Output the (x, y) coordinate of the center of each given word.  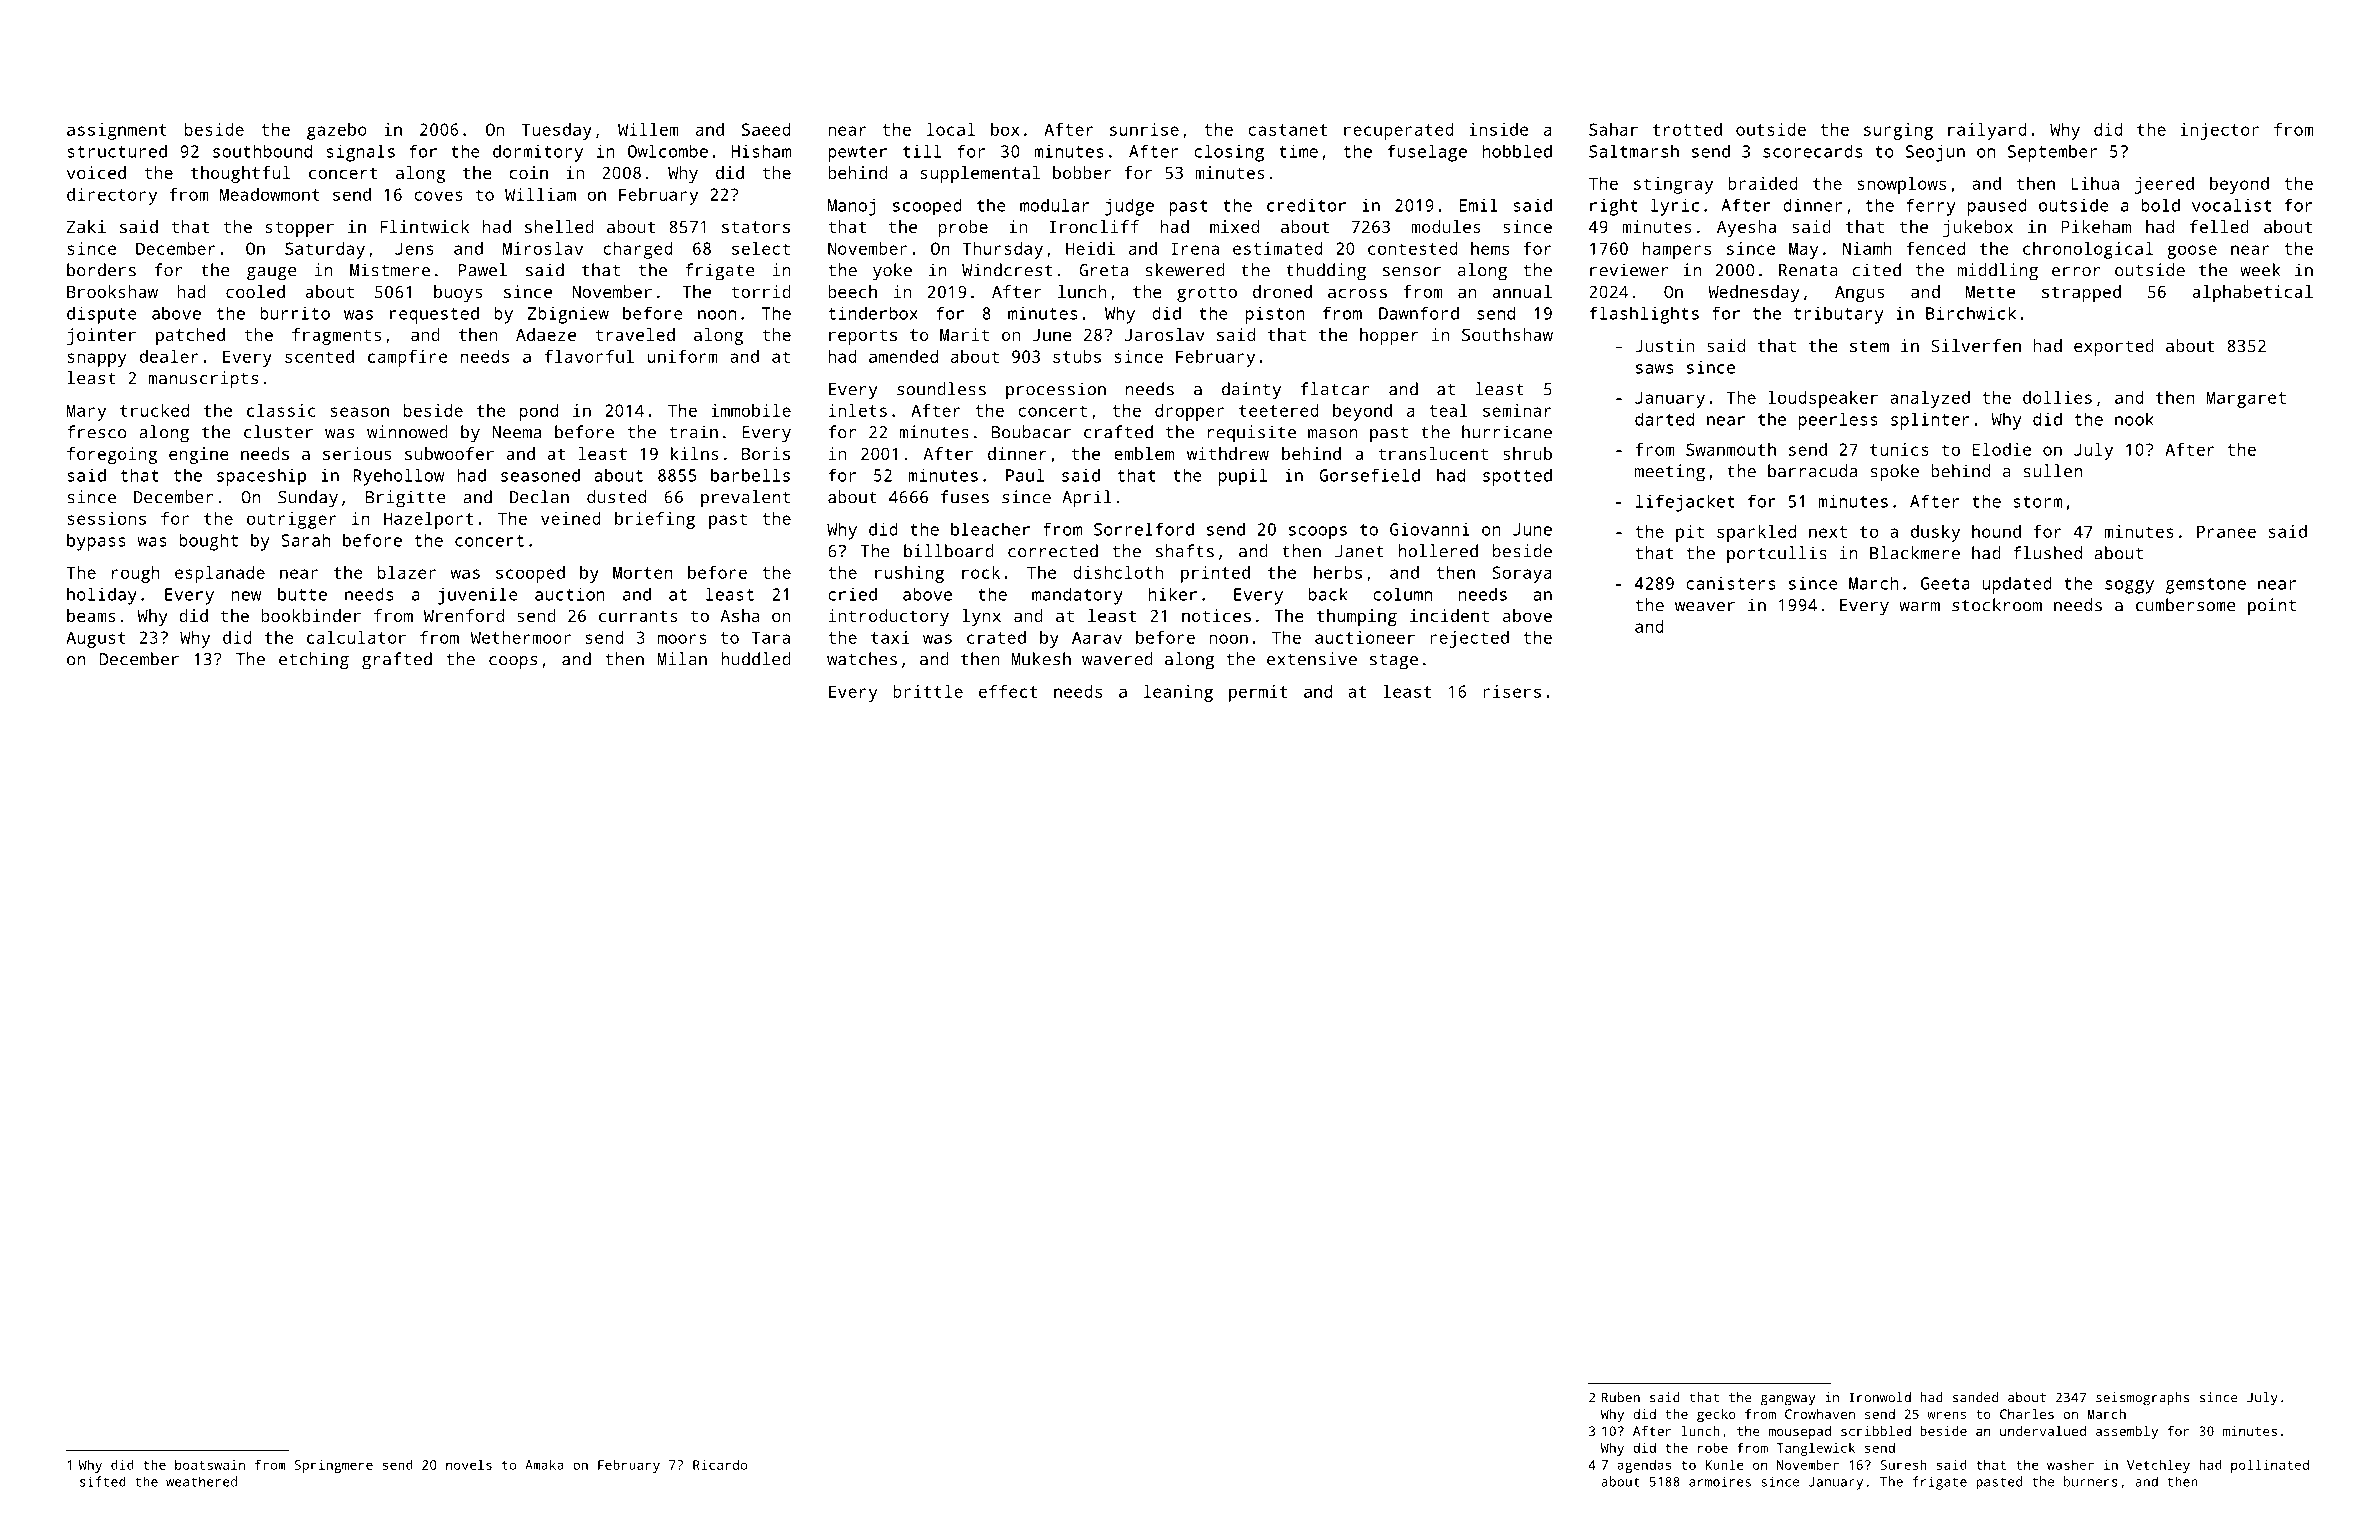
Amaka (544, 1464)
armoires (1720, 1481)
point (2272, 607)
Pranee (2226, 531)
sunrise (1144, 129)
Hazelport (428, 520)
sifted (103, 1481)
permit (1258, 693)
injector (2219, 131)
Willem (648, 129)
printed (1215, 574)
